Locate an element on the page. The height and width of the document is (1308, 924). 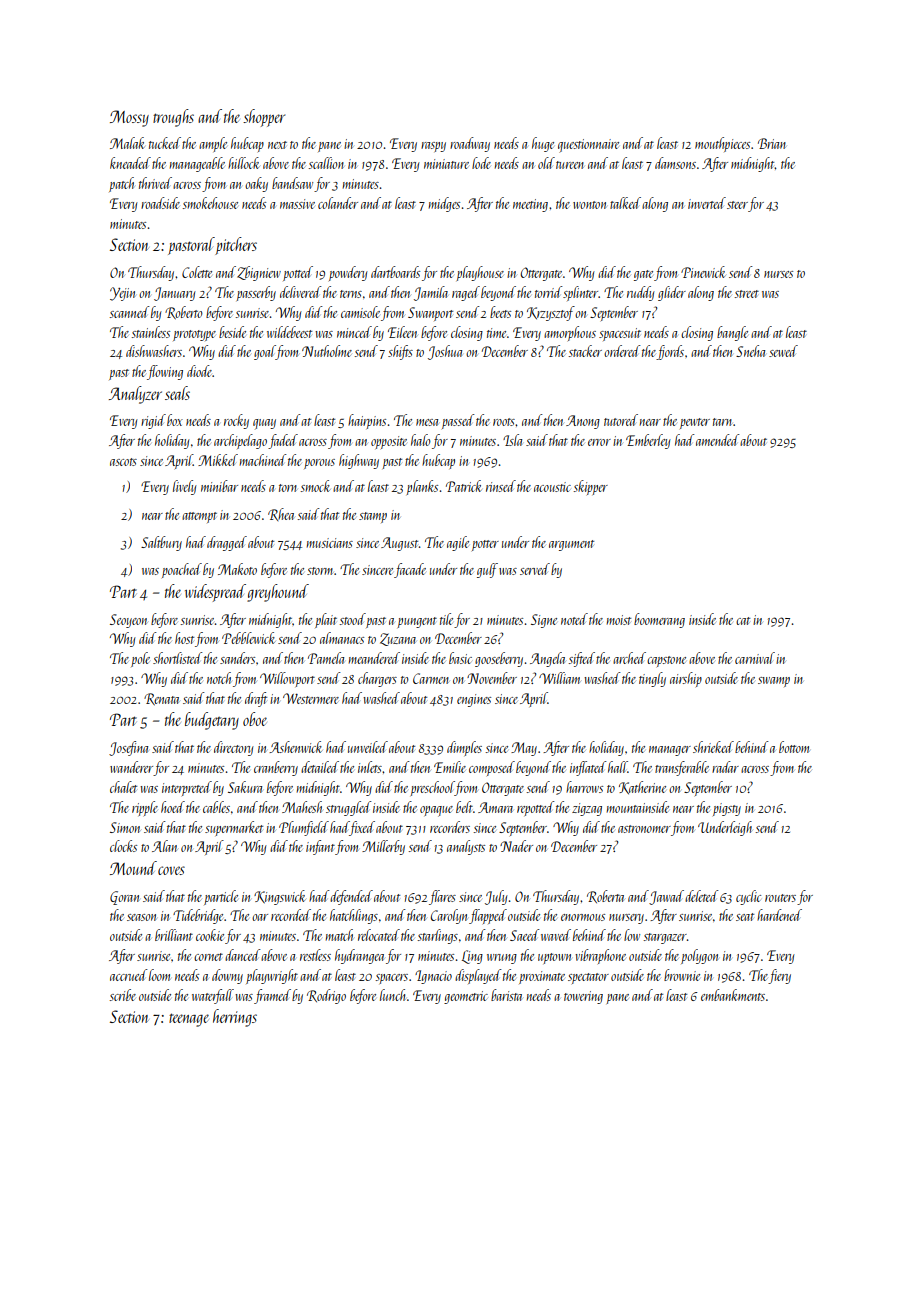
William is located at coordinates (559, 678).
